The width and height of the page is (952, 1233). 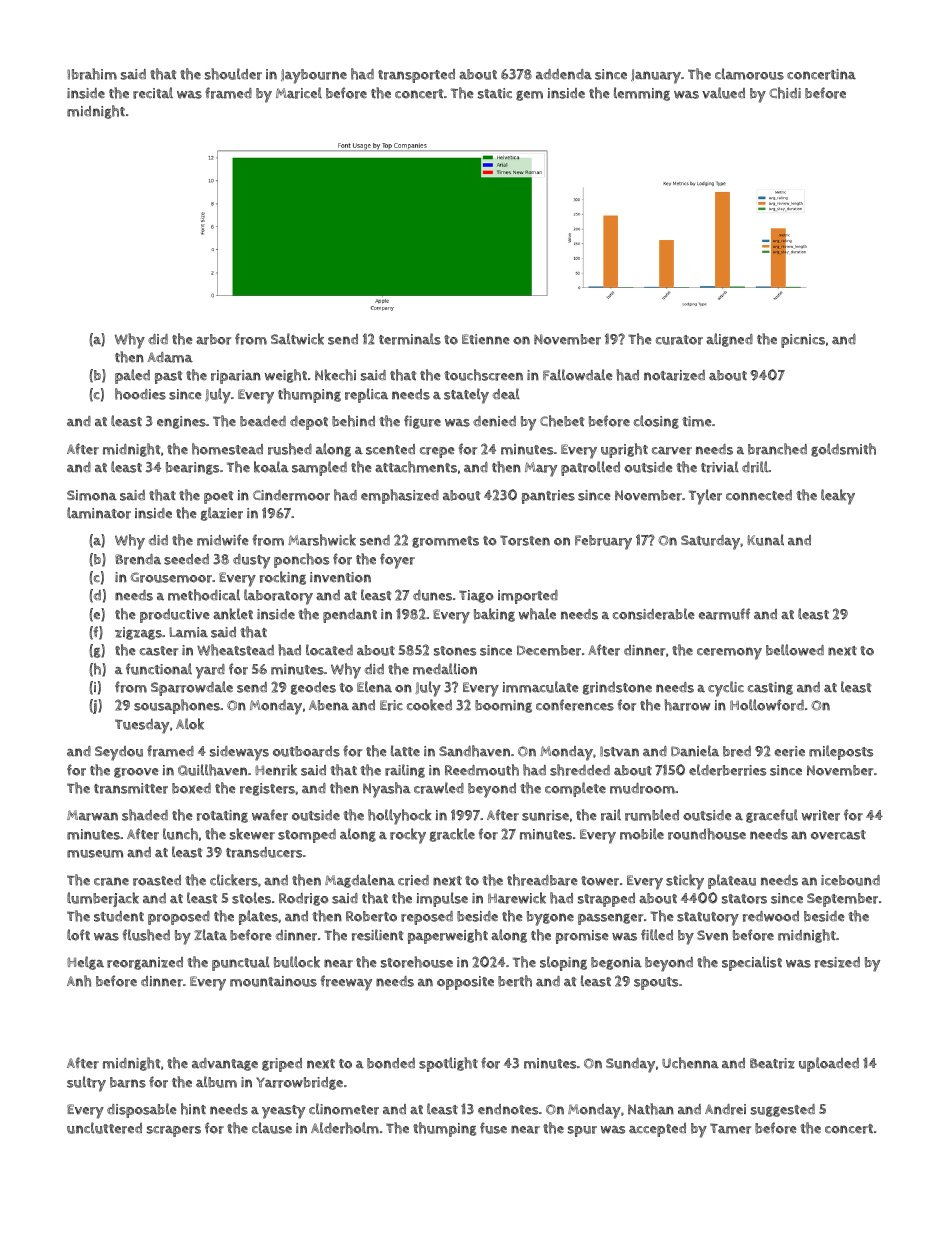 What do you see at coordinates (234, 880) in the page?
I see `clickers` at bounding box center [234, 880].
